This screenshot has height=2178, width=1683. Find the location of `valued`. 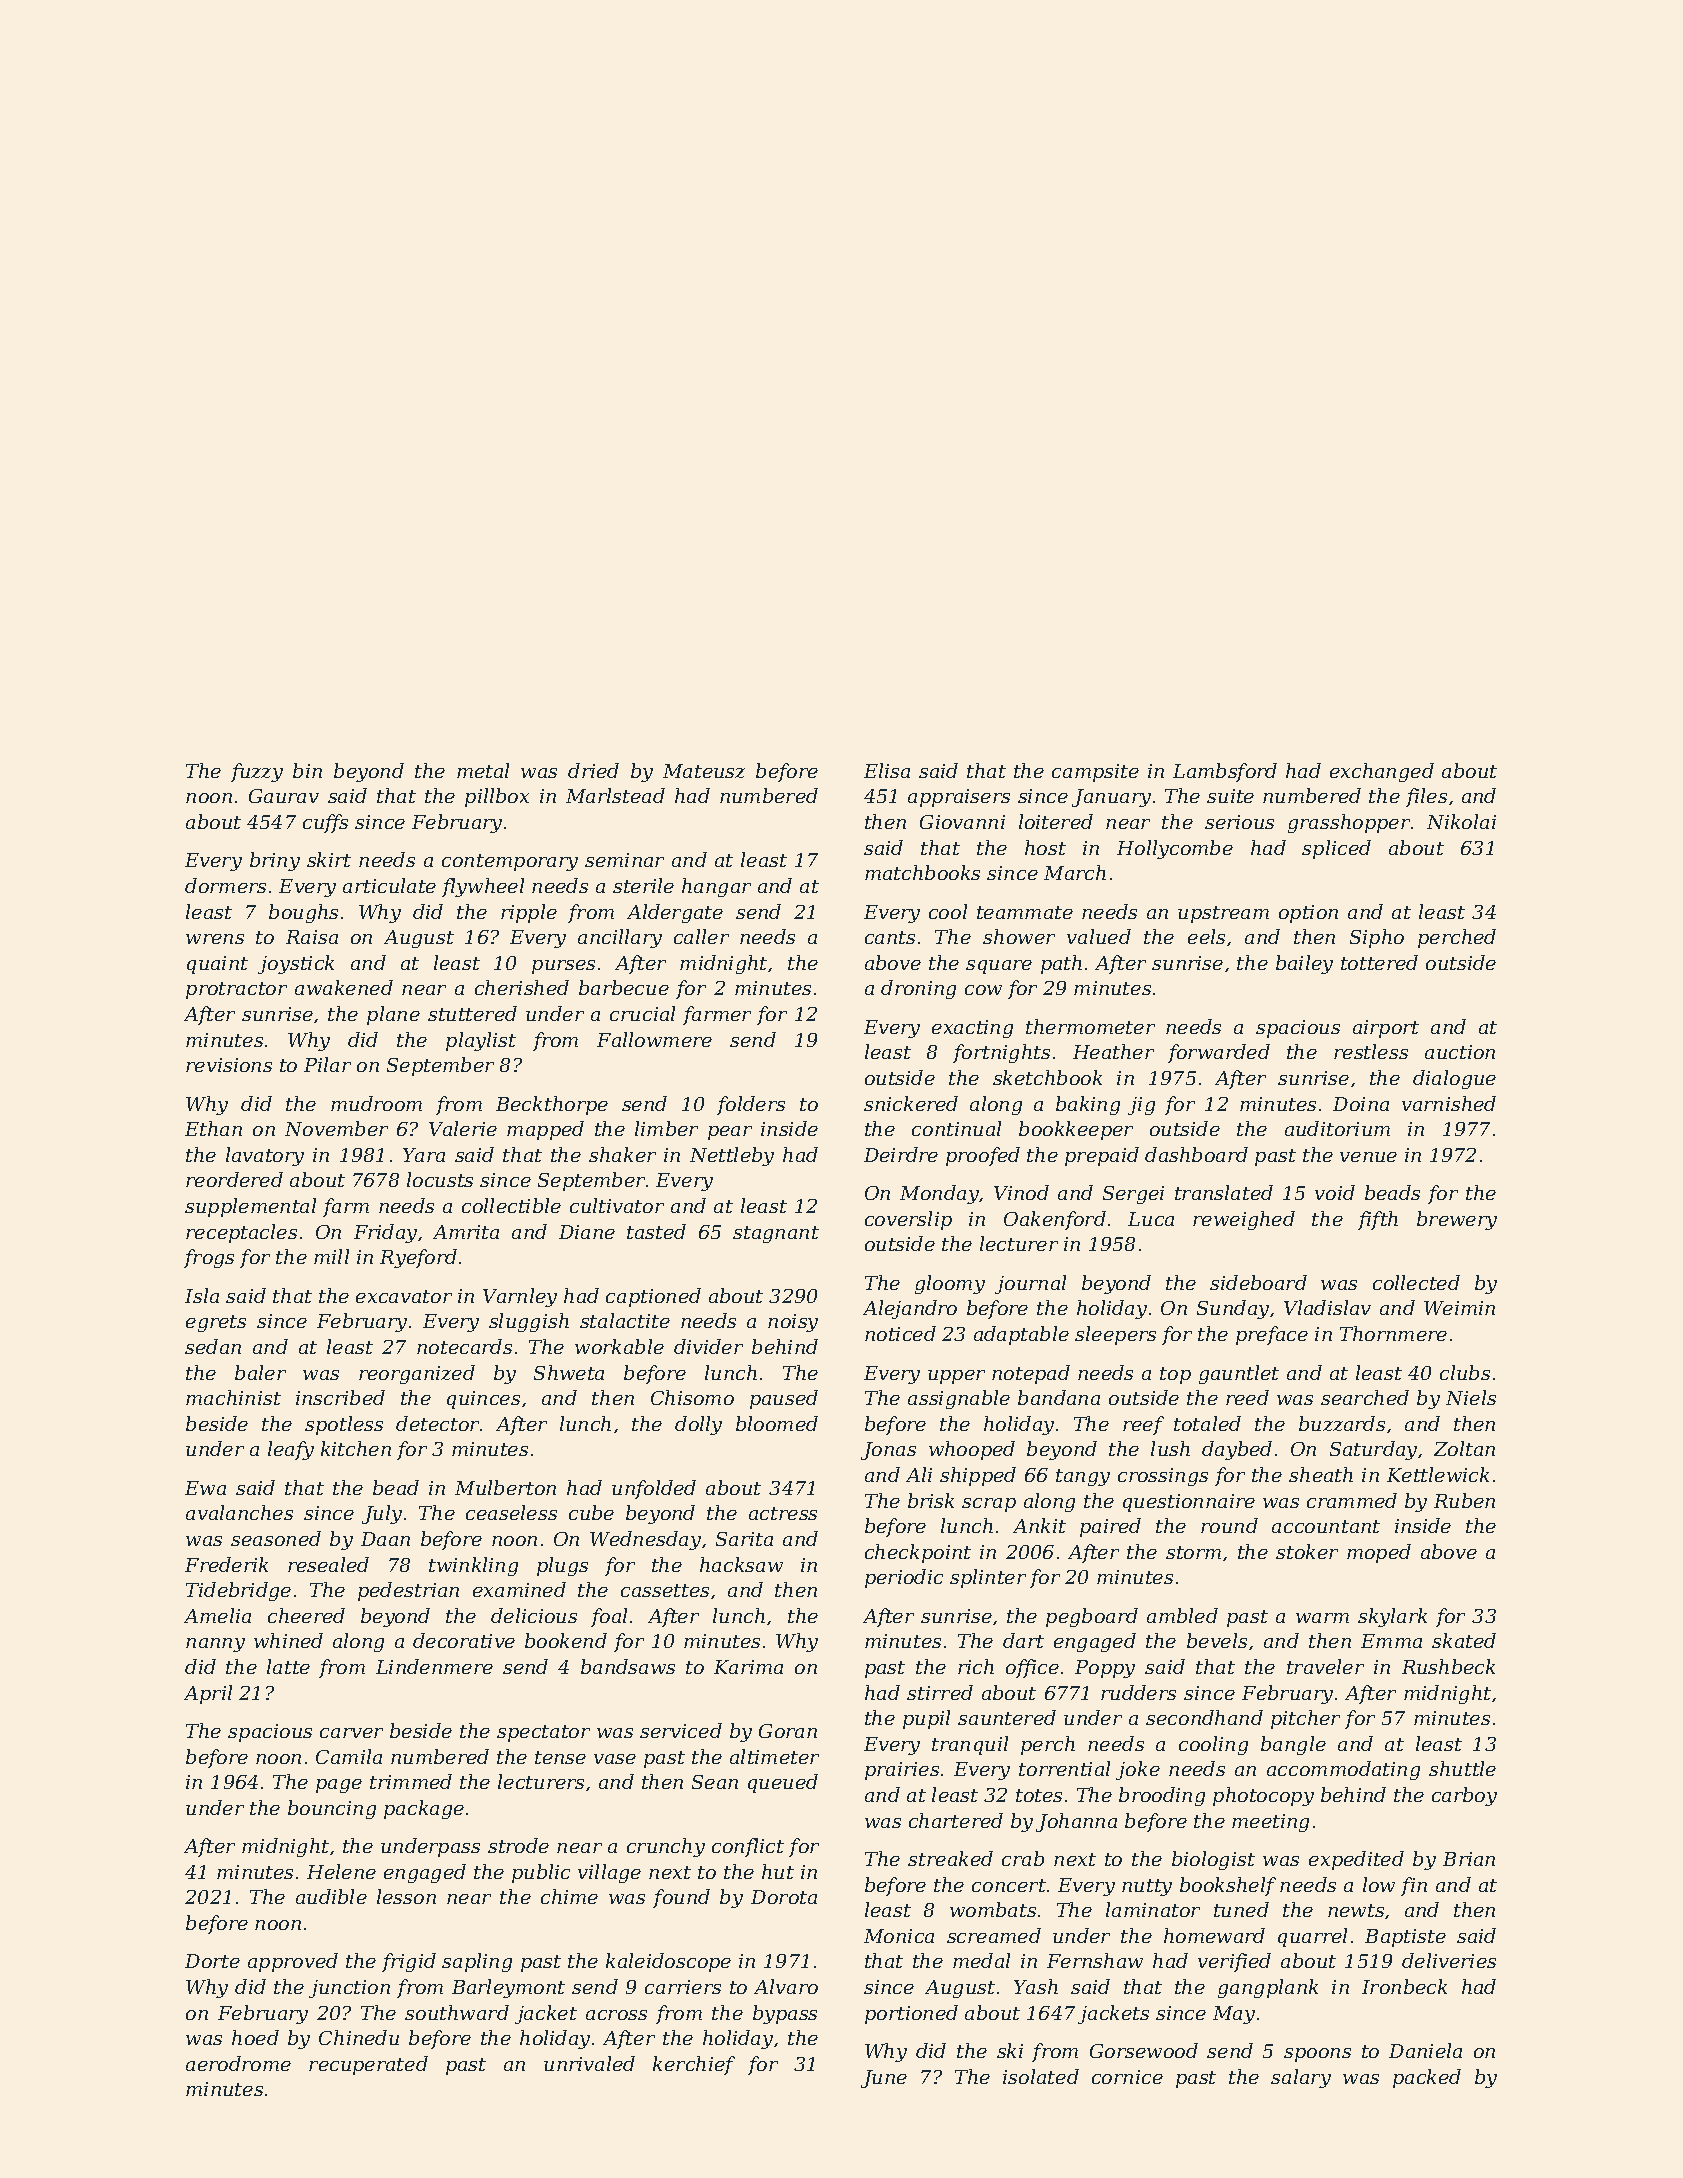

valued is located at coordinates (1099, 936).
